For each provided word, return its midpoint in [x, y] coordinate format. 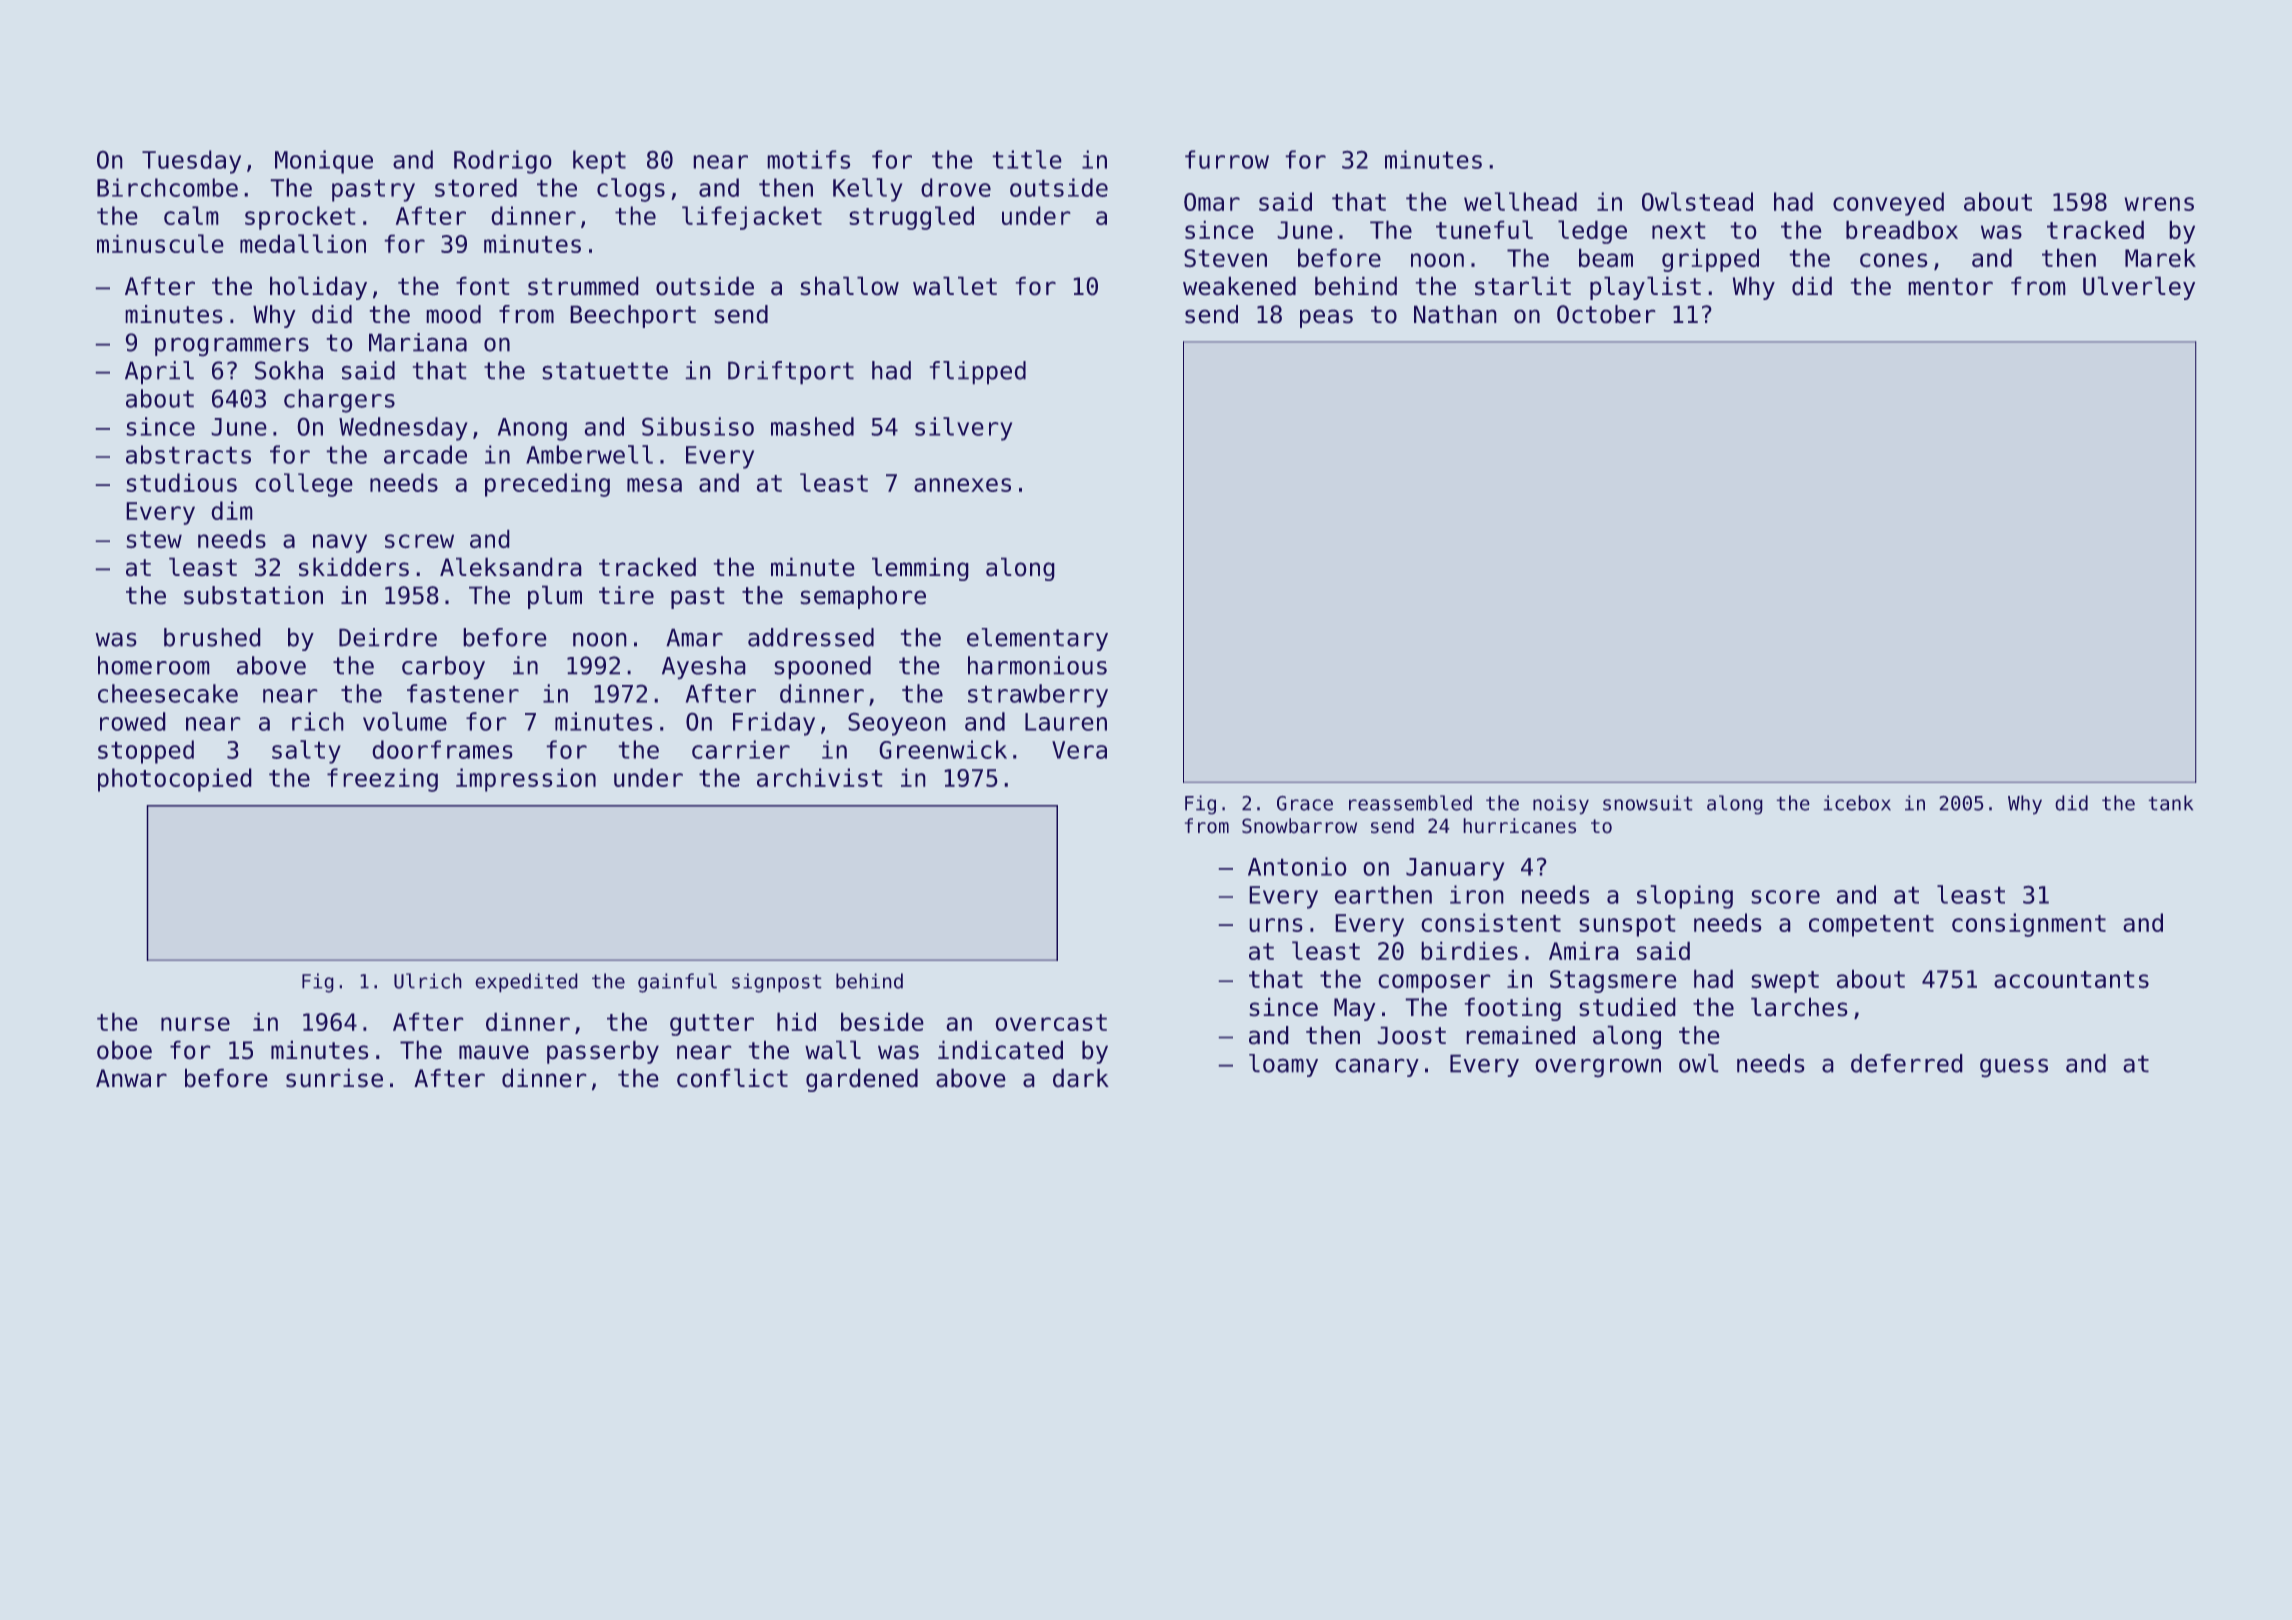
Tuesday [191, 162]
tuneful [1484, 229]
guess [2014, 1068]
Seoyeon [897, 724]
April [159, 373]
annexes [962, 485]
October [1606, 314]
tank [2170, 803]
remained [1520, 1035]
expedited [526, 983]
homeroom [154, 665]
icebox [1857, 803]
